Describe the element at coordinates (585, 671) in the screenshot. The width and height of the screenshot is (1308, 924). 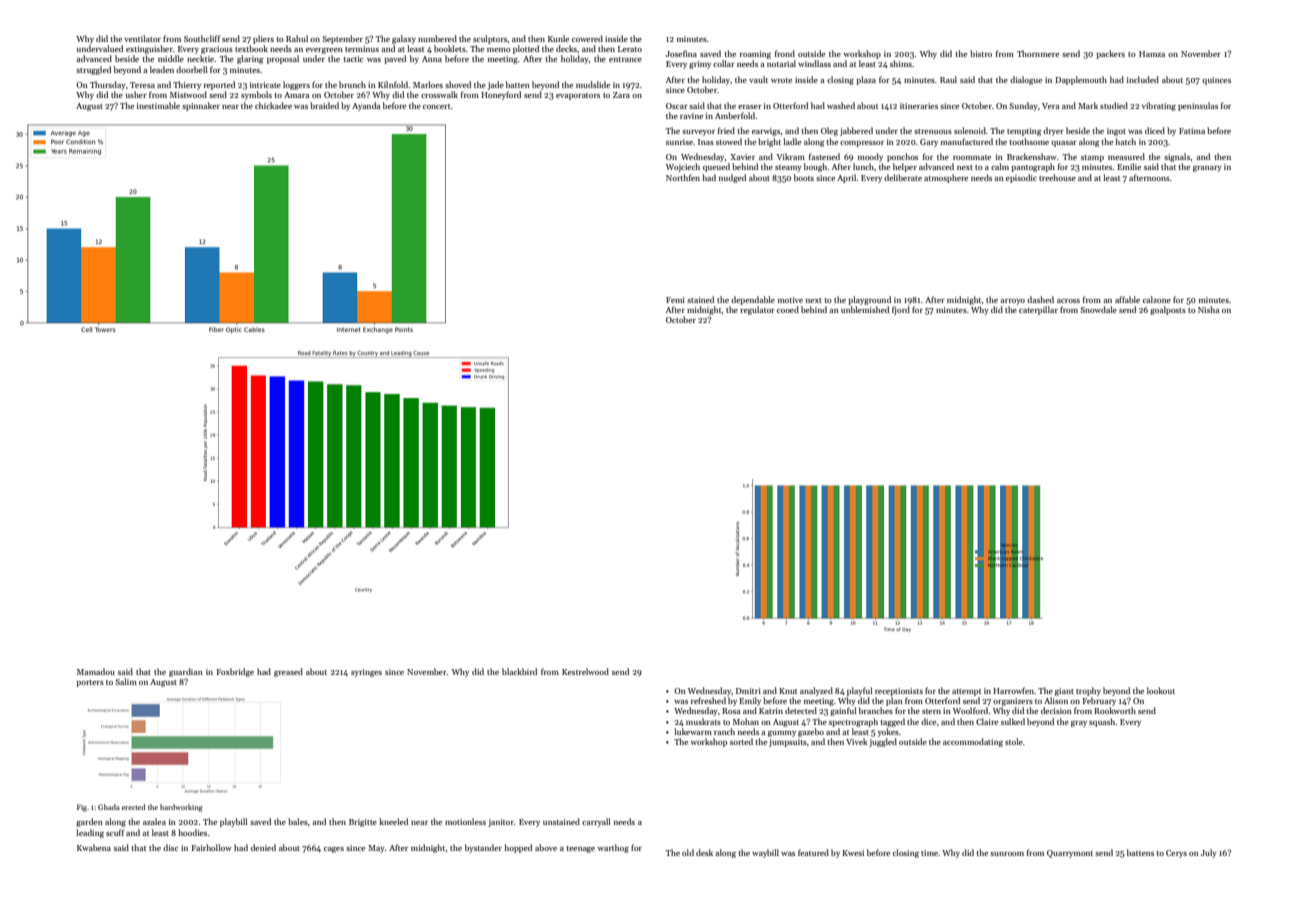
I see `Kestrelwood` at that location.
